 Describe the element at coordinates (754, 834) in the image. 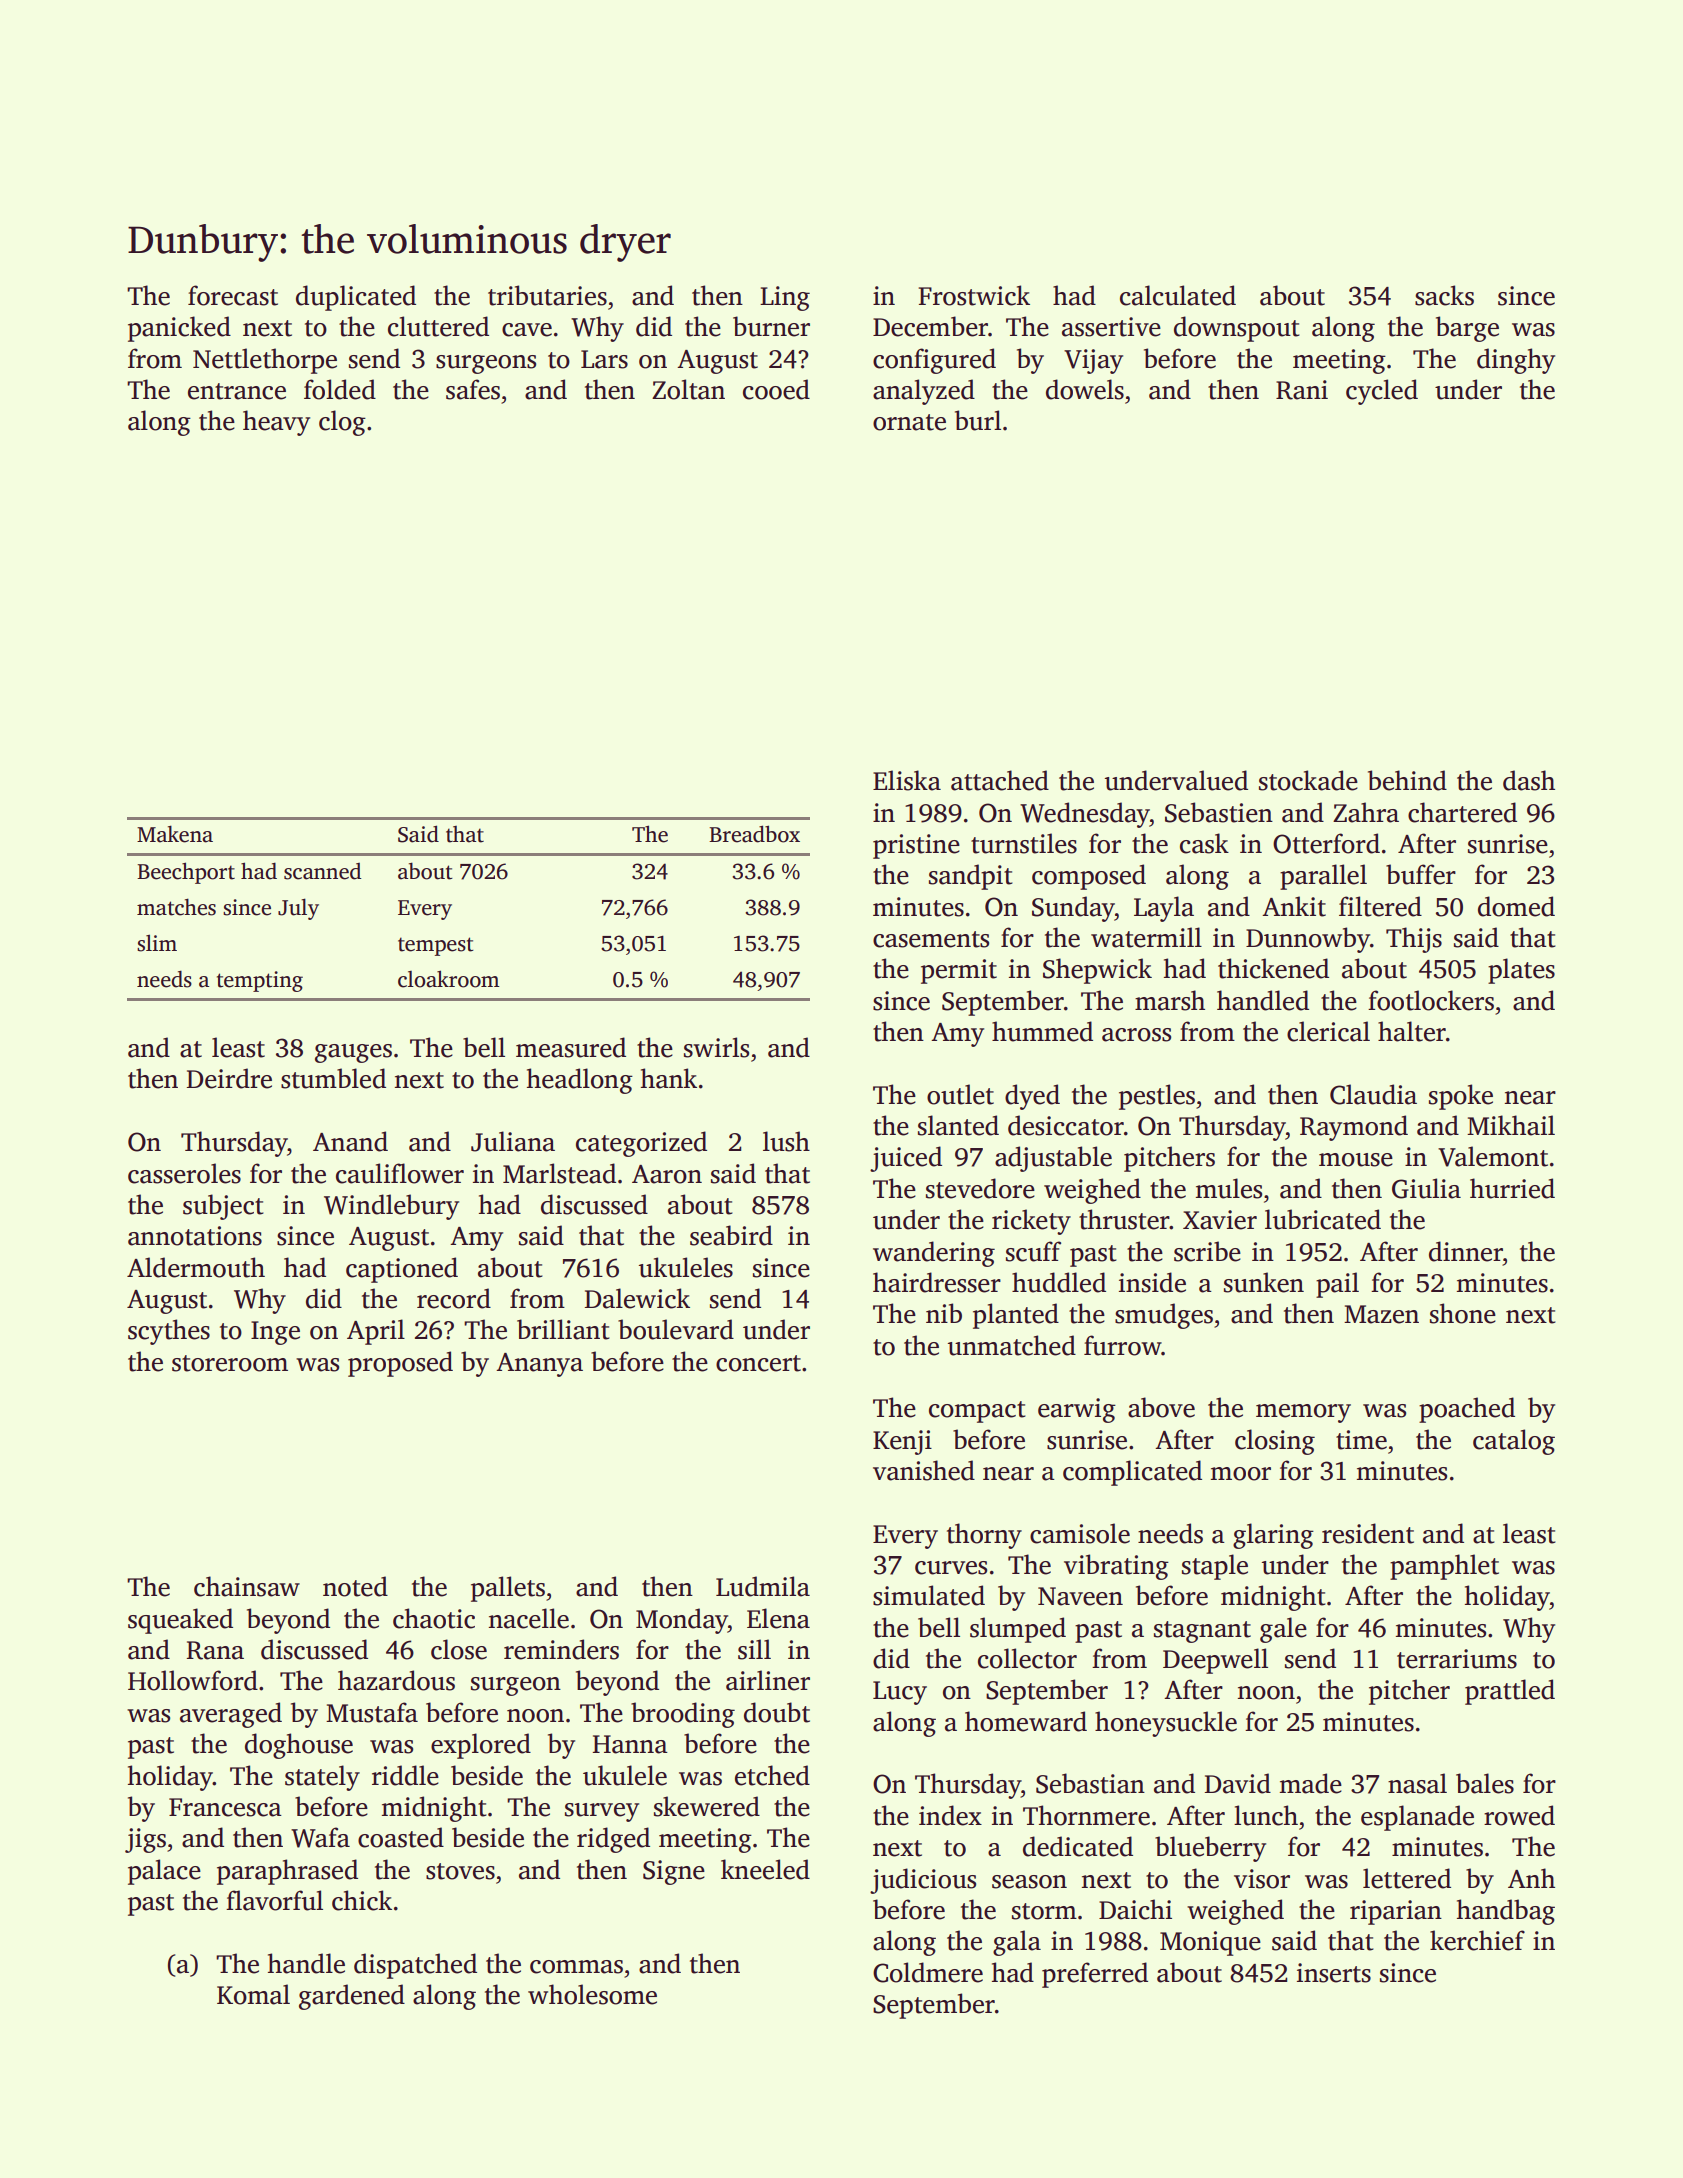

I see `Breadbox` at that location.
